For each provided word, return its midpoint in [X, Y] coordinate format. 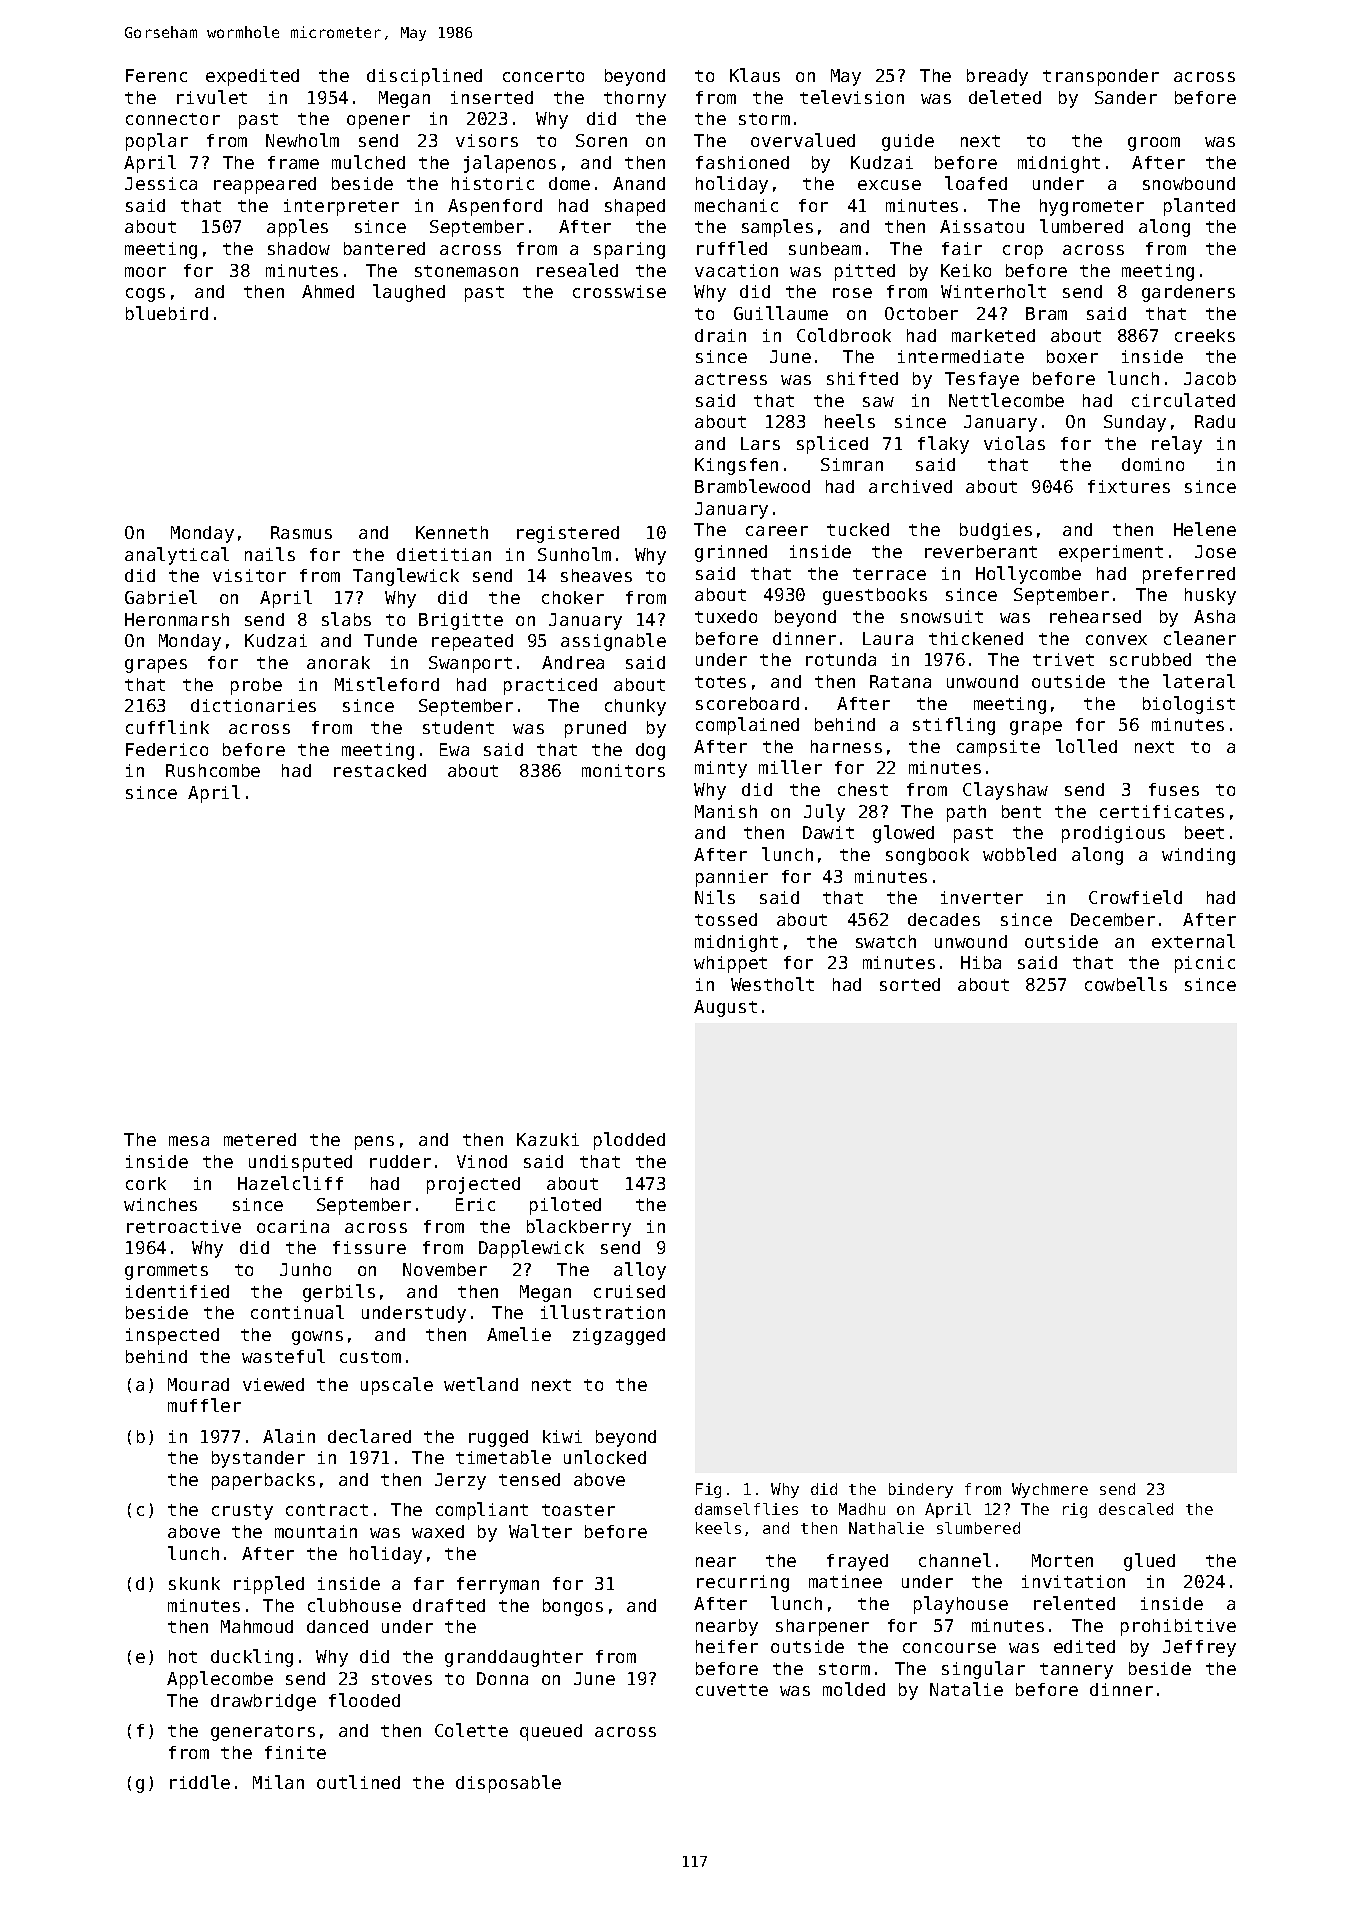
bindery [921, 1490]
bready [997, 77]
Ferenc [156, 75]
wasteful [283, 1356]
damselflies [746, 1509]
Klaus [755, 75]
